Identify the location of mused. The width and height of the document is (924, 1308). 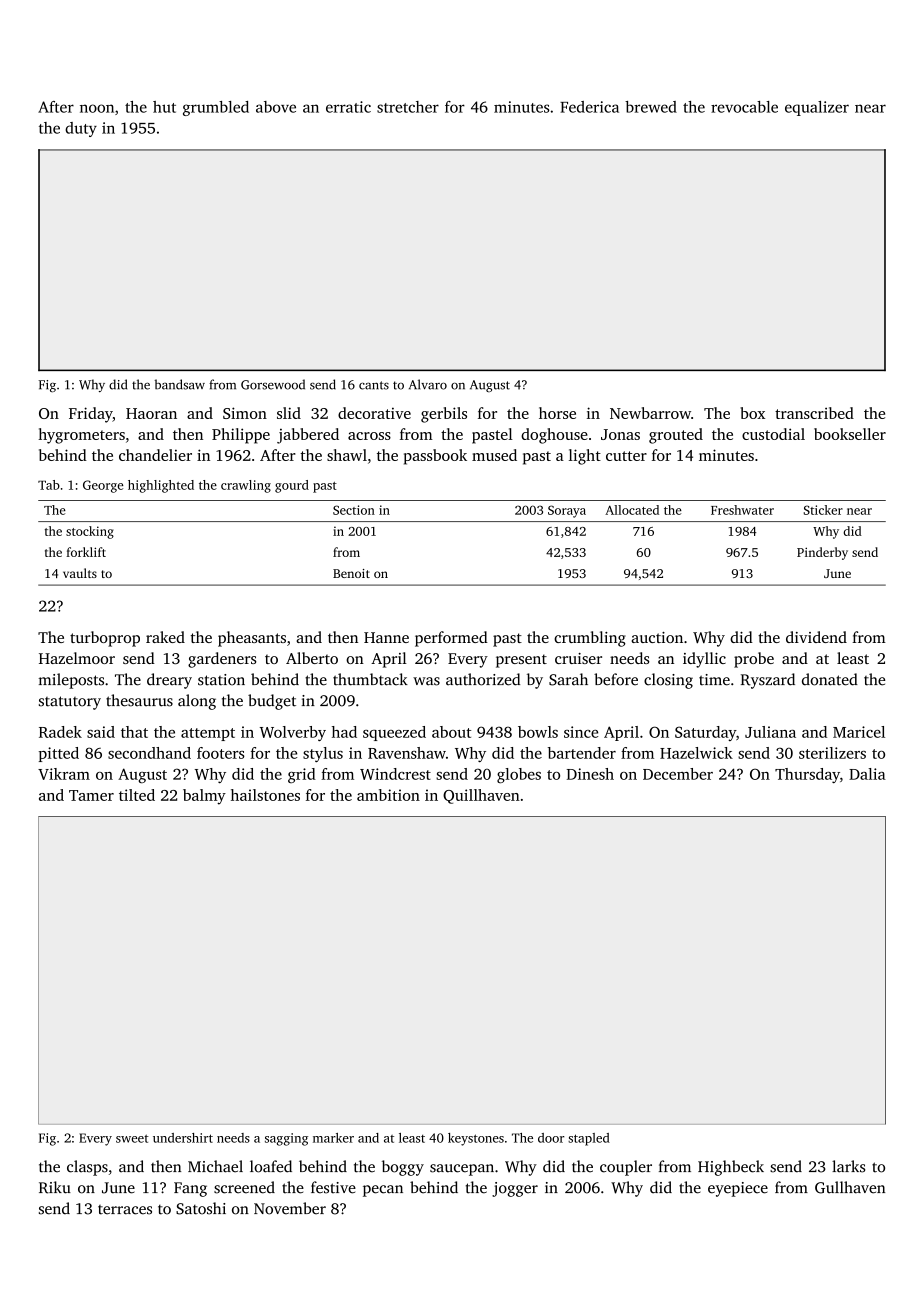
(494, 455).
